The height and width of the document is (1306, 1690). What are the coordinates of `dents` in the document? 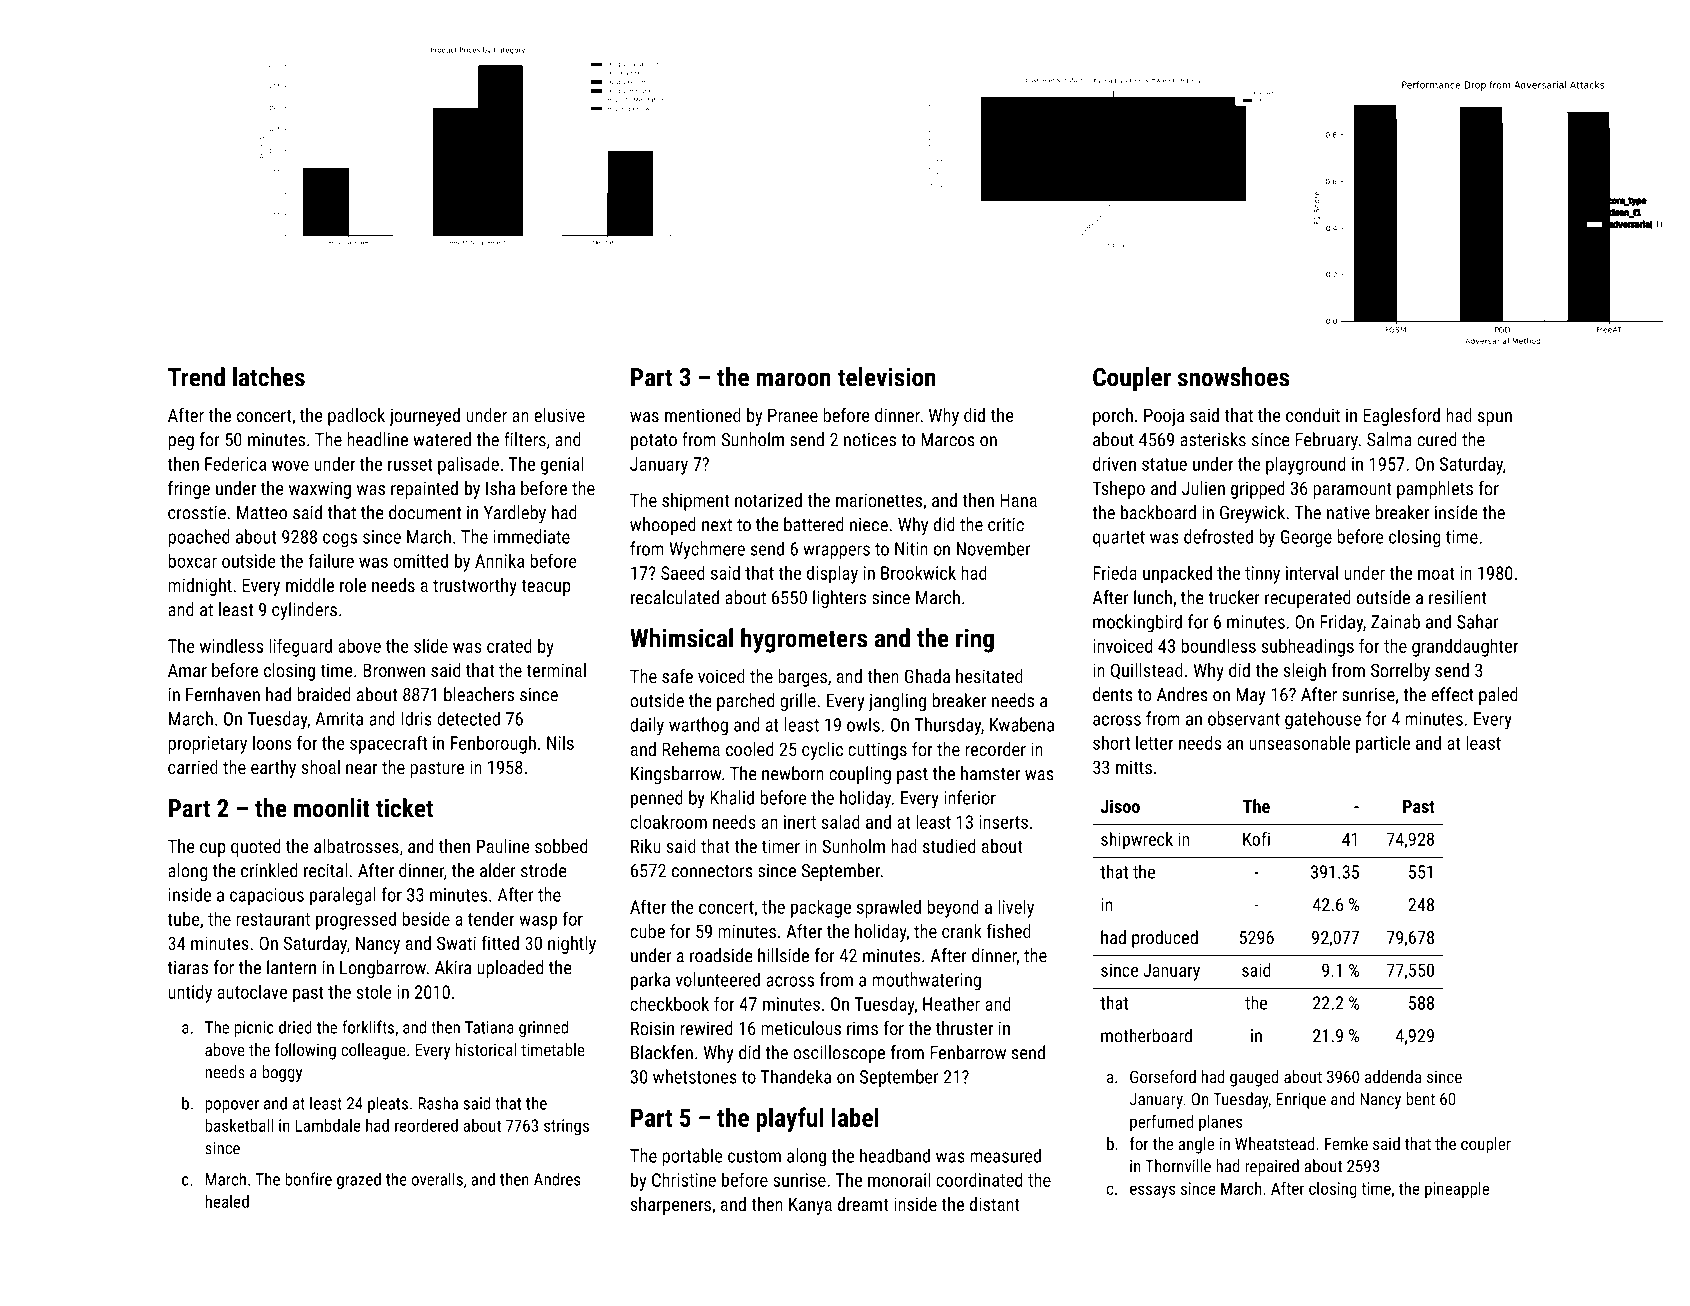 It's located at (1113, 694).
